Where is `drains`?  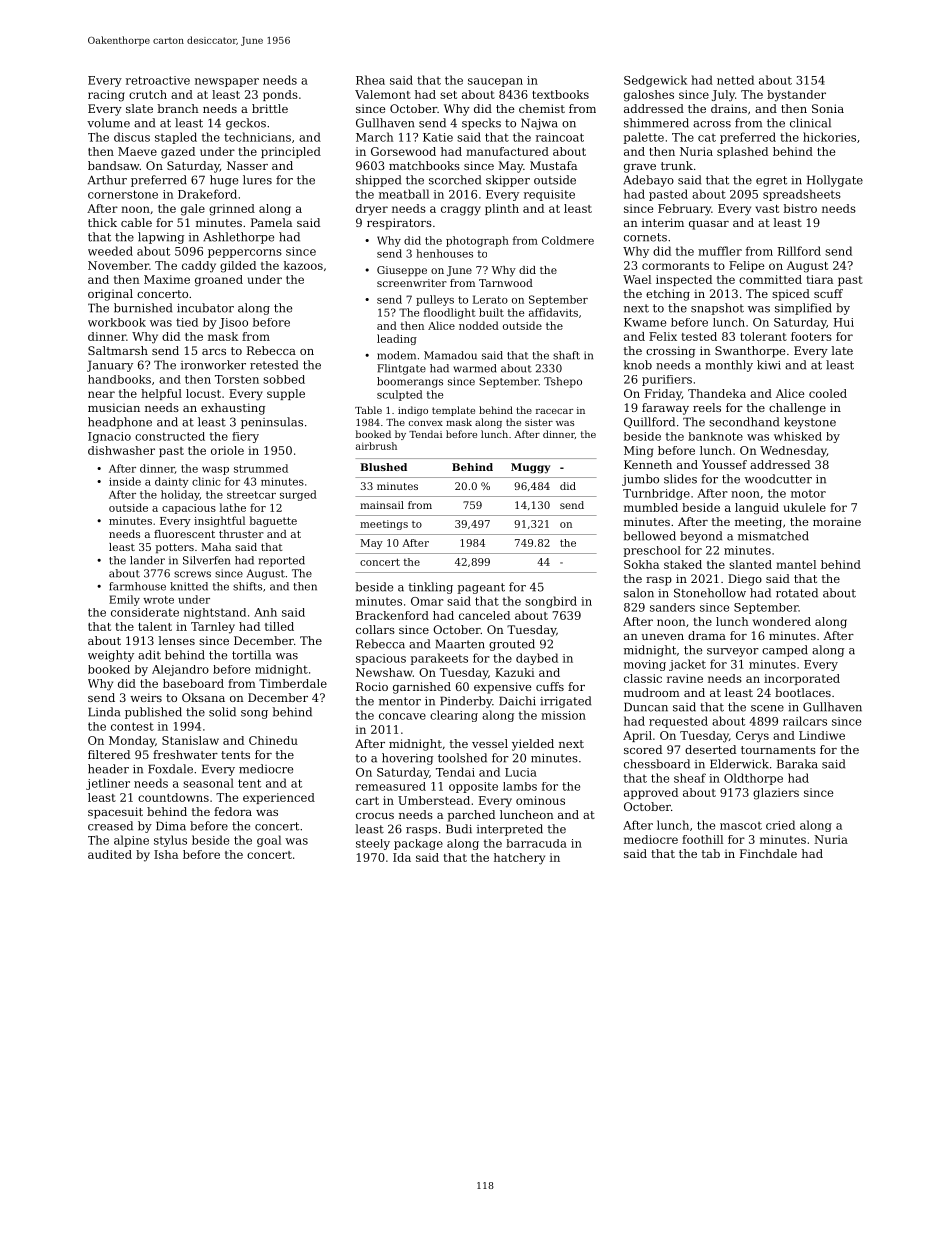 drains is located at coordinates (729, 108).
